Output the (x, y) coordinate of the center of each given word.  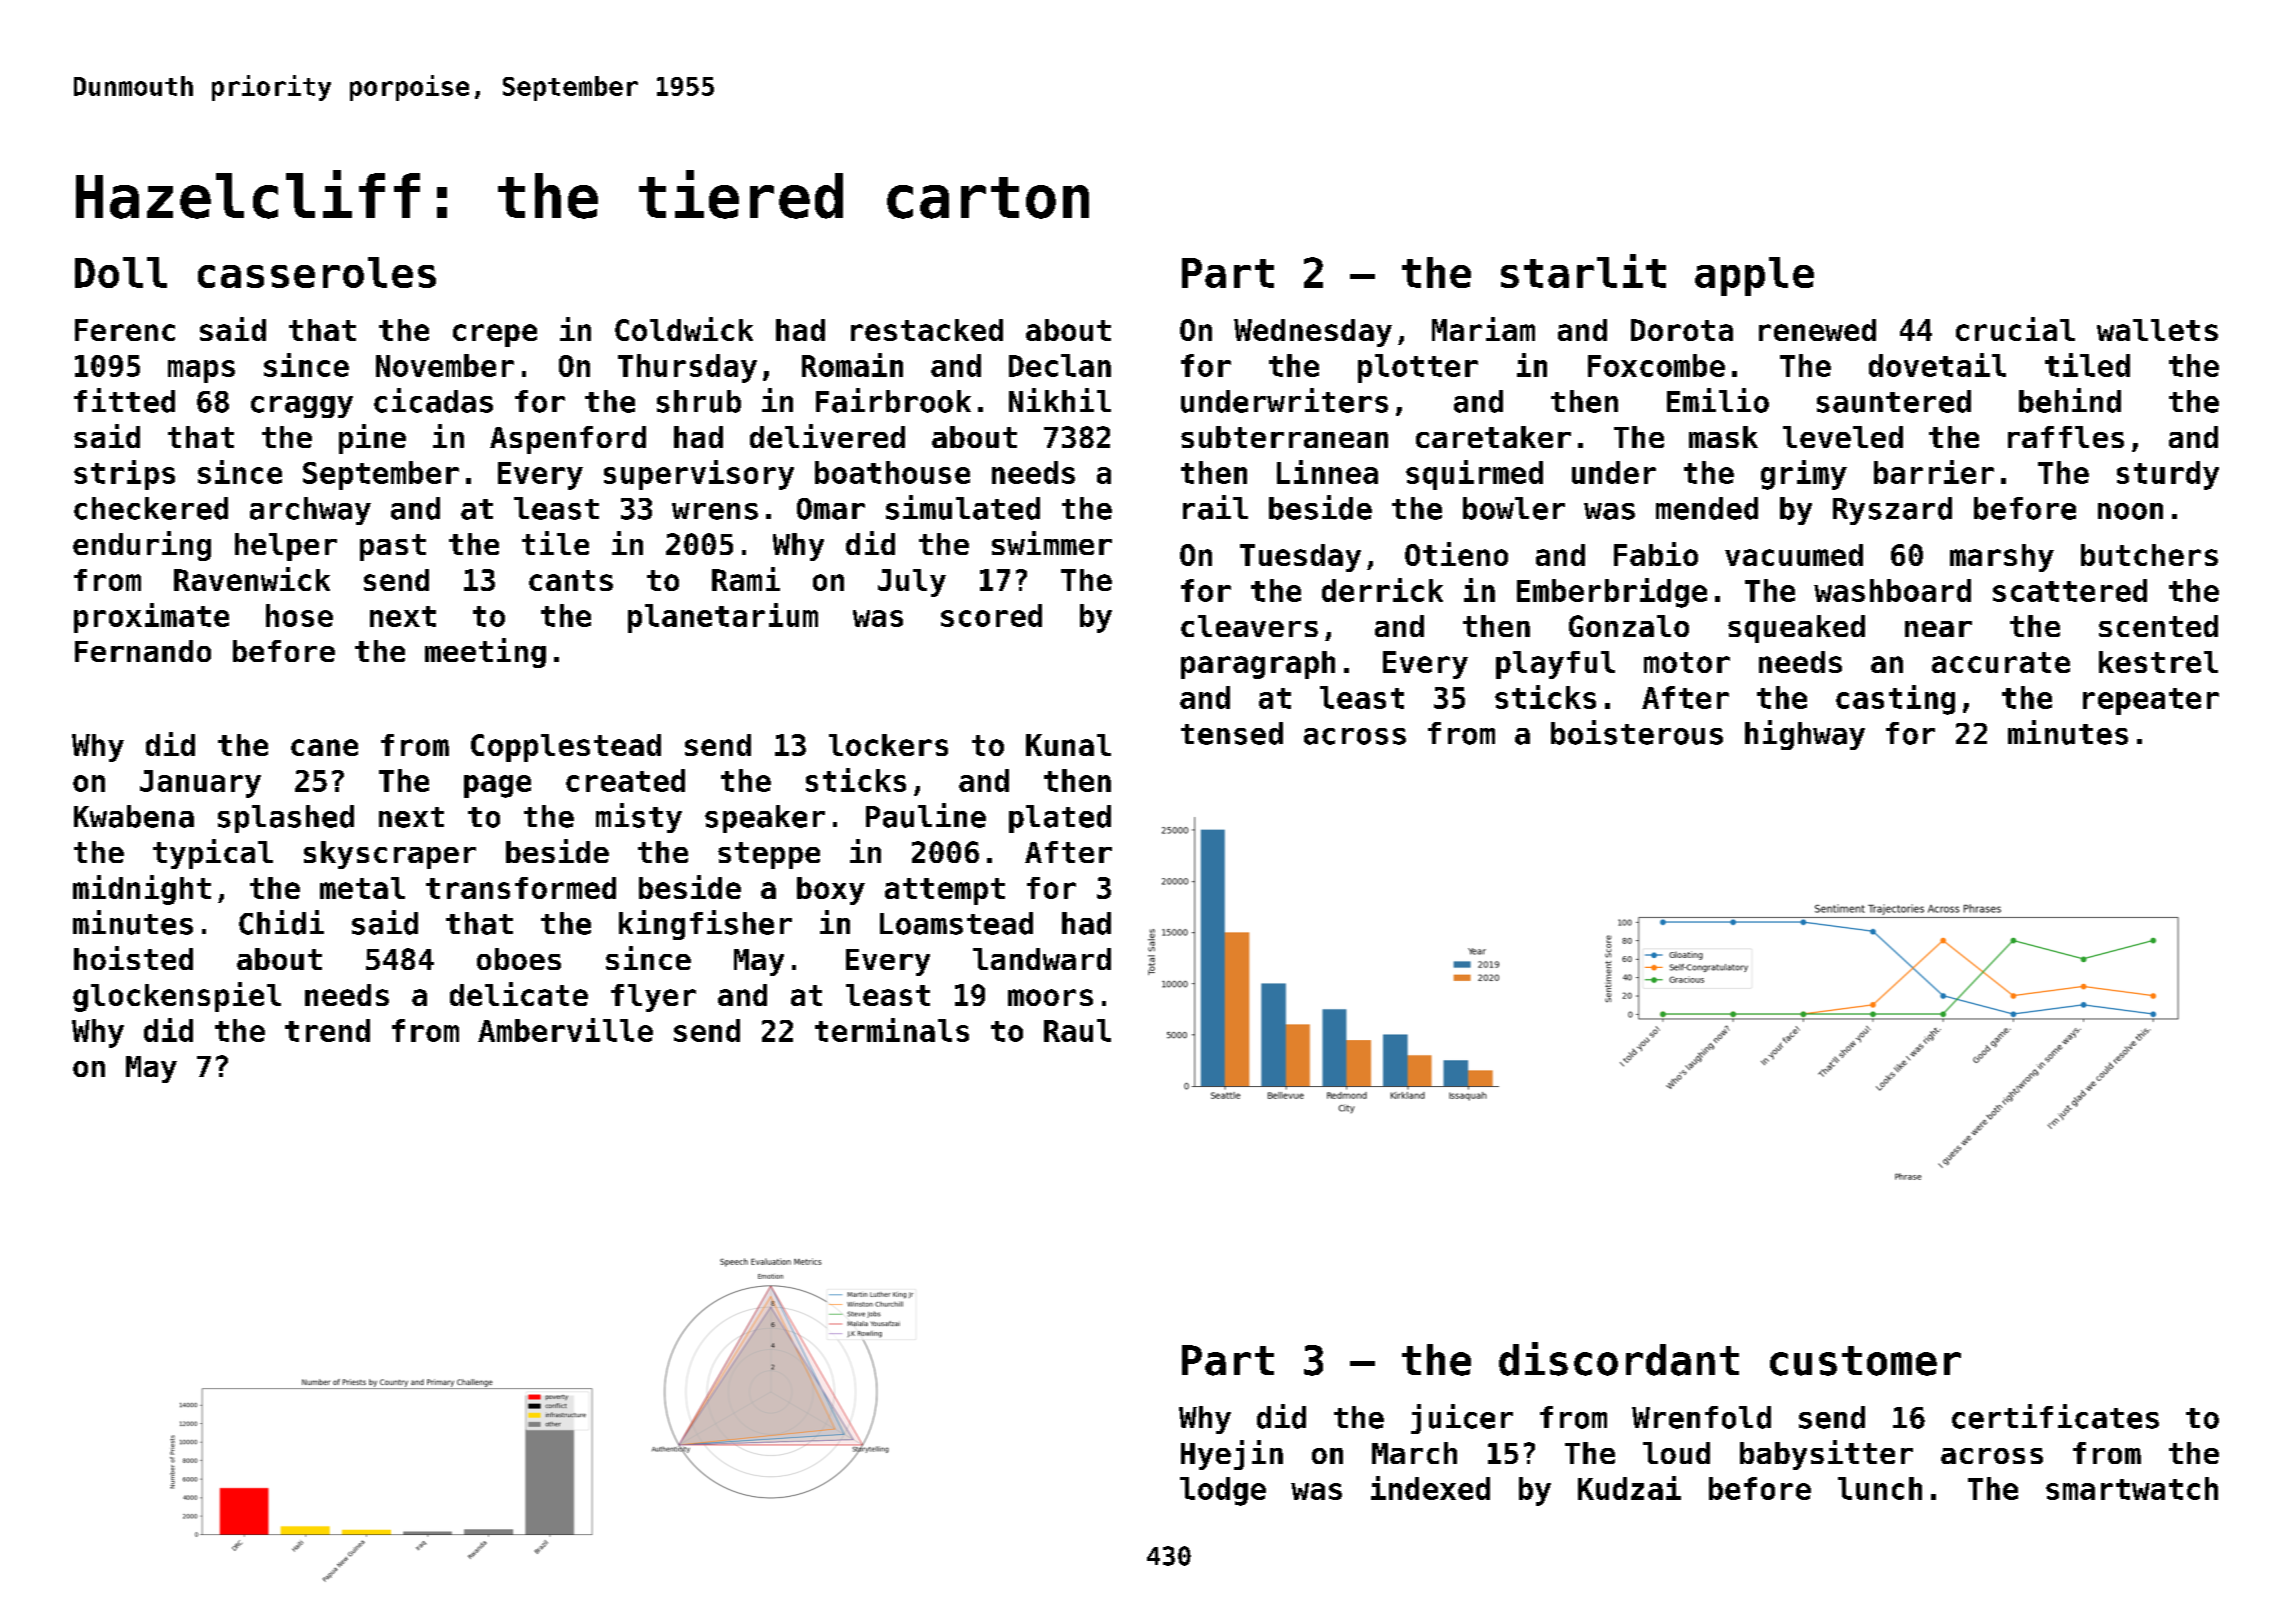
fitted (124, 400)
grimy (1804, 475)
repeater (2151, 701)
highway (1805, 735)
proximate (151, 618)
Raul (1077, 1030)
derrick (1382, 590)
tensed (1232, 733)
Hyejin (1232, 1455)
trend (327, 1030)
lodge (1223, 1491)
